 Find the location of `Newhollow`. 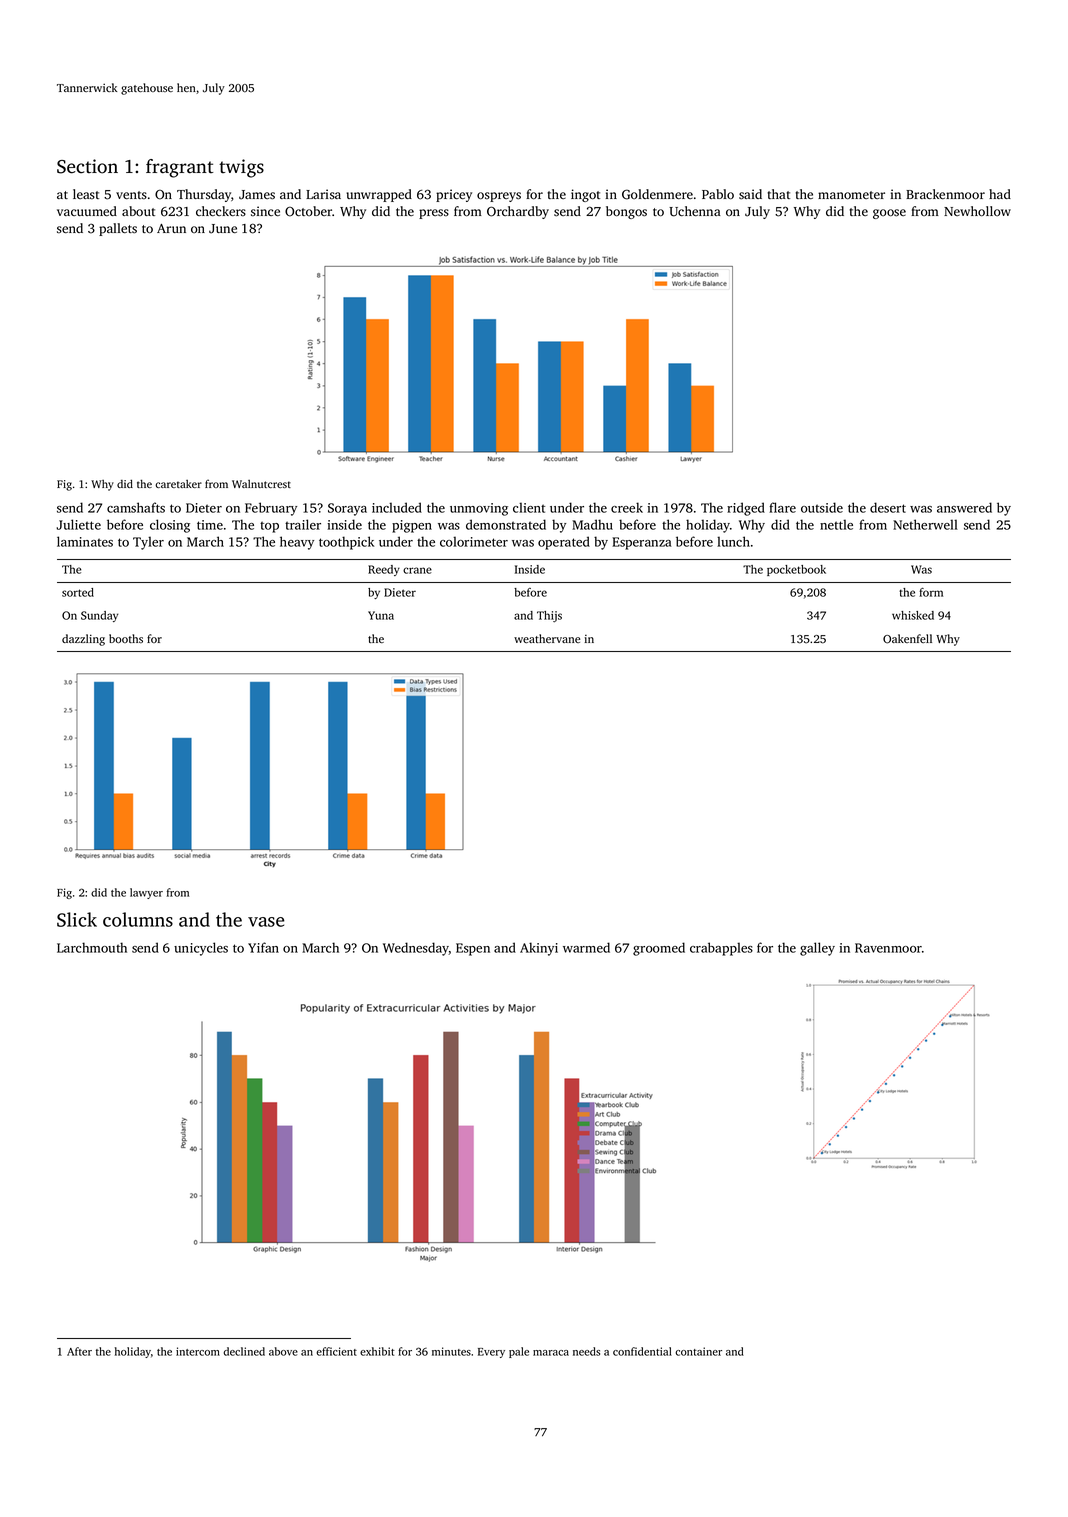

Newhollow is located at coordinates (977, 211).
